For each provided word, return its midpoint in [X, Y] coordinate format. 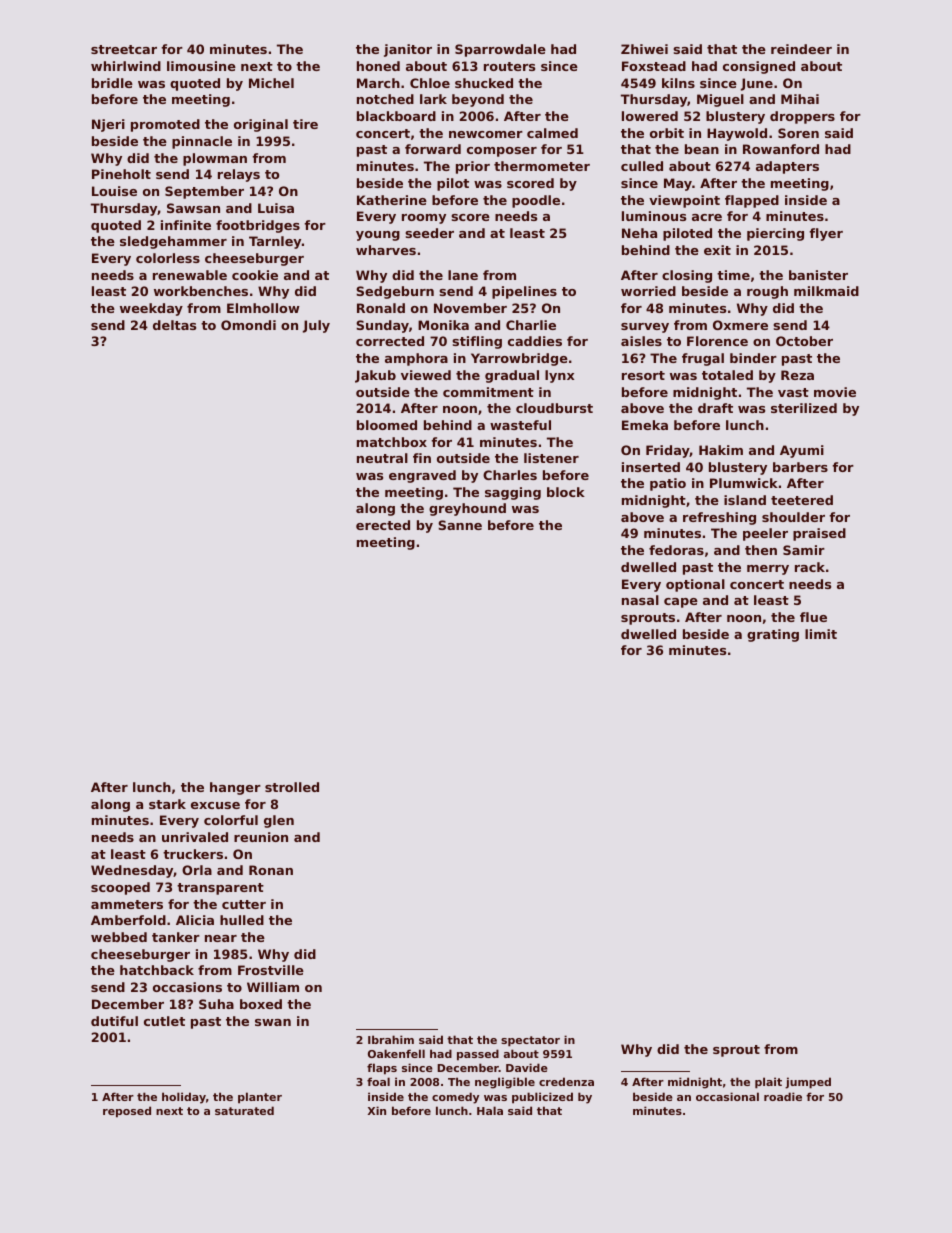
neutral [382, 458]
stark [167, 804]
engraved [422, 476]
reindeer [801, 49]
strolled [292, 787]
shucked [484, 83]
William [273, 987]
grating [773, 635]
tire [305, 124]
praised [819, 534]
